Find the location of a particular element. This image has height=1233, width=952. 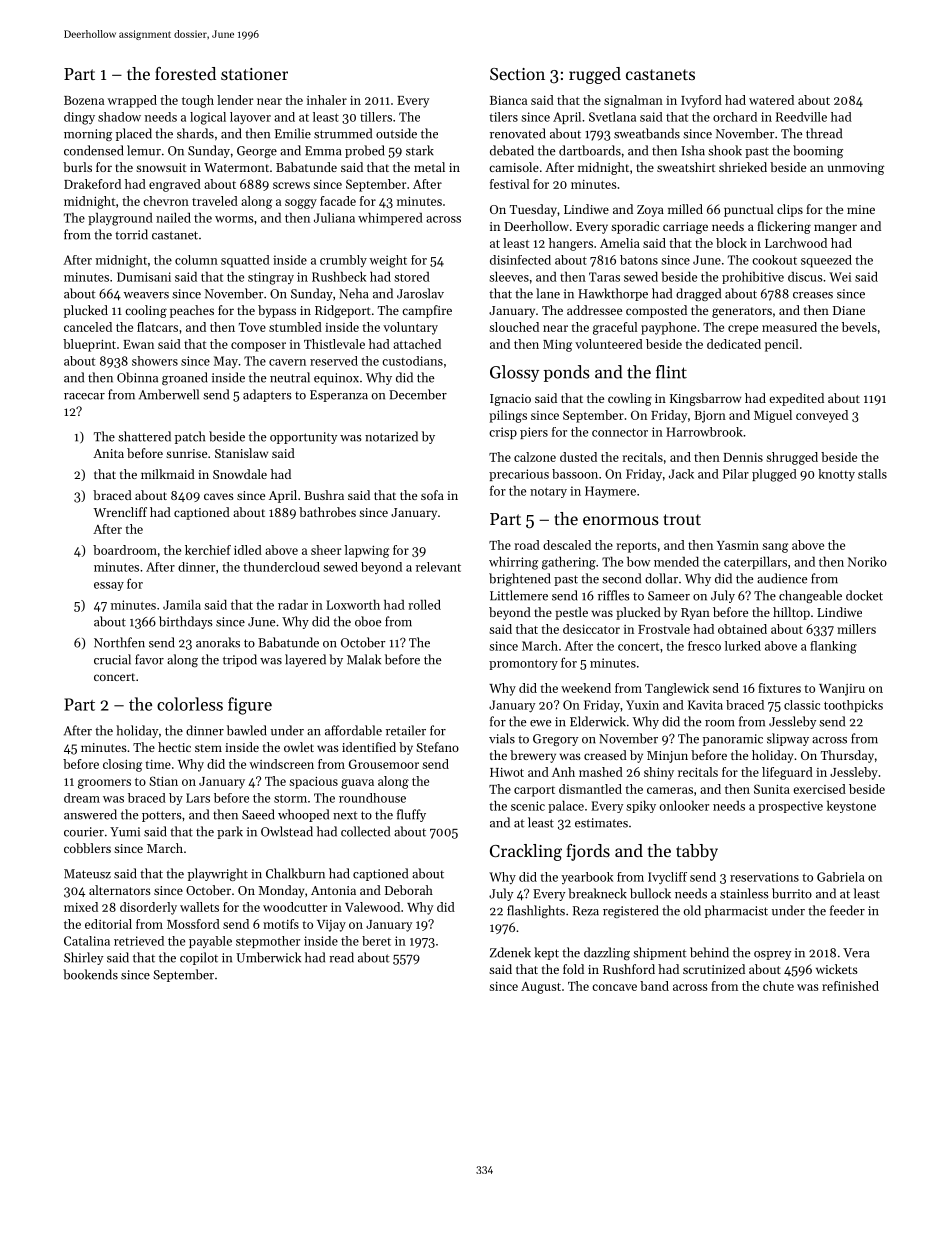

Dumisani is located at coordinates (144, 277).
